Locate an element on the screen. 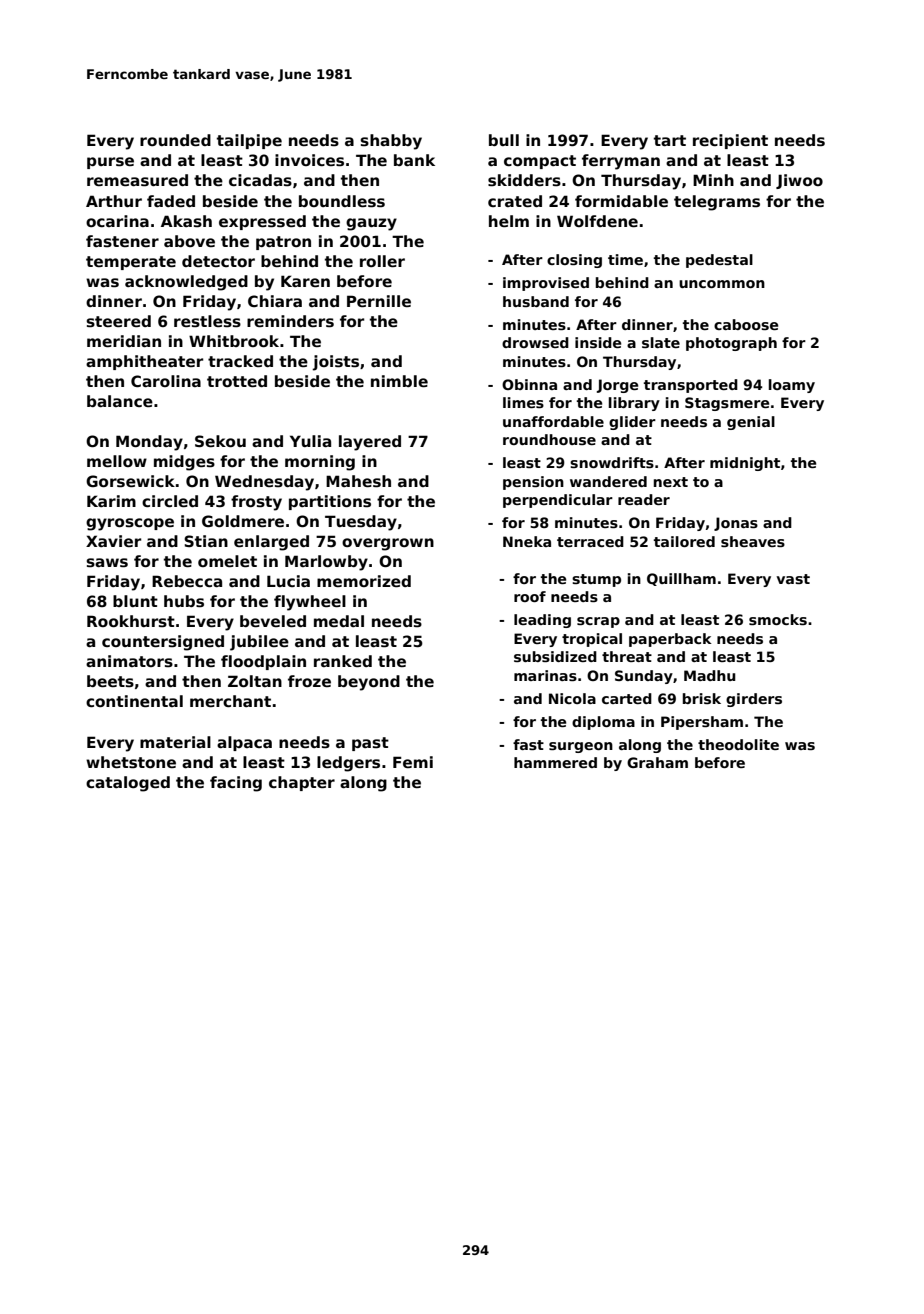  Marlowby is located at coordinates (326, 563).
